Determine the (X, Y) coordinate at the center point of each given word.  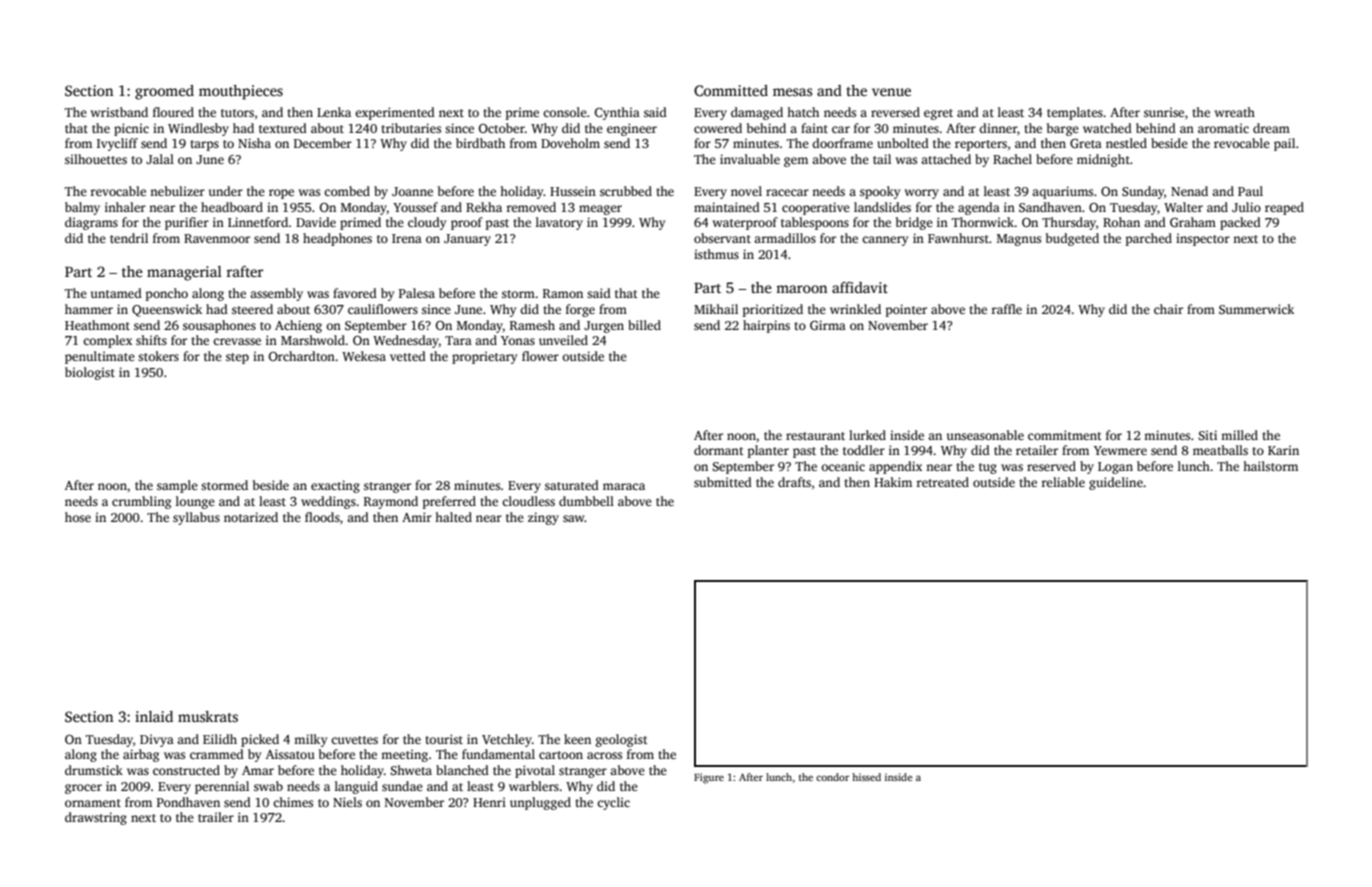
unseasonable (985, 435)
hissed (866, 777)
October (502, 128)
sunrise (1164, 112)
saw (574, 518)
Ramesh (532, 325)
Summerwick (1256, 309)
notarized (251, 517)
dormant (719, 450)
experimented (395, 113)
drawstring (96, 818)
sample (177, 486)
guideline (1116, 483)
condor (832, 777)
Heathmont (97, 325)
